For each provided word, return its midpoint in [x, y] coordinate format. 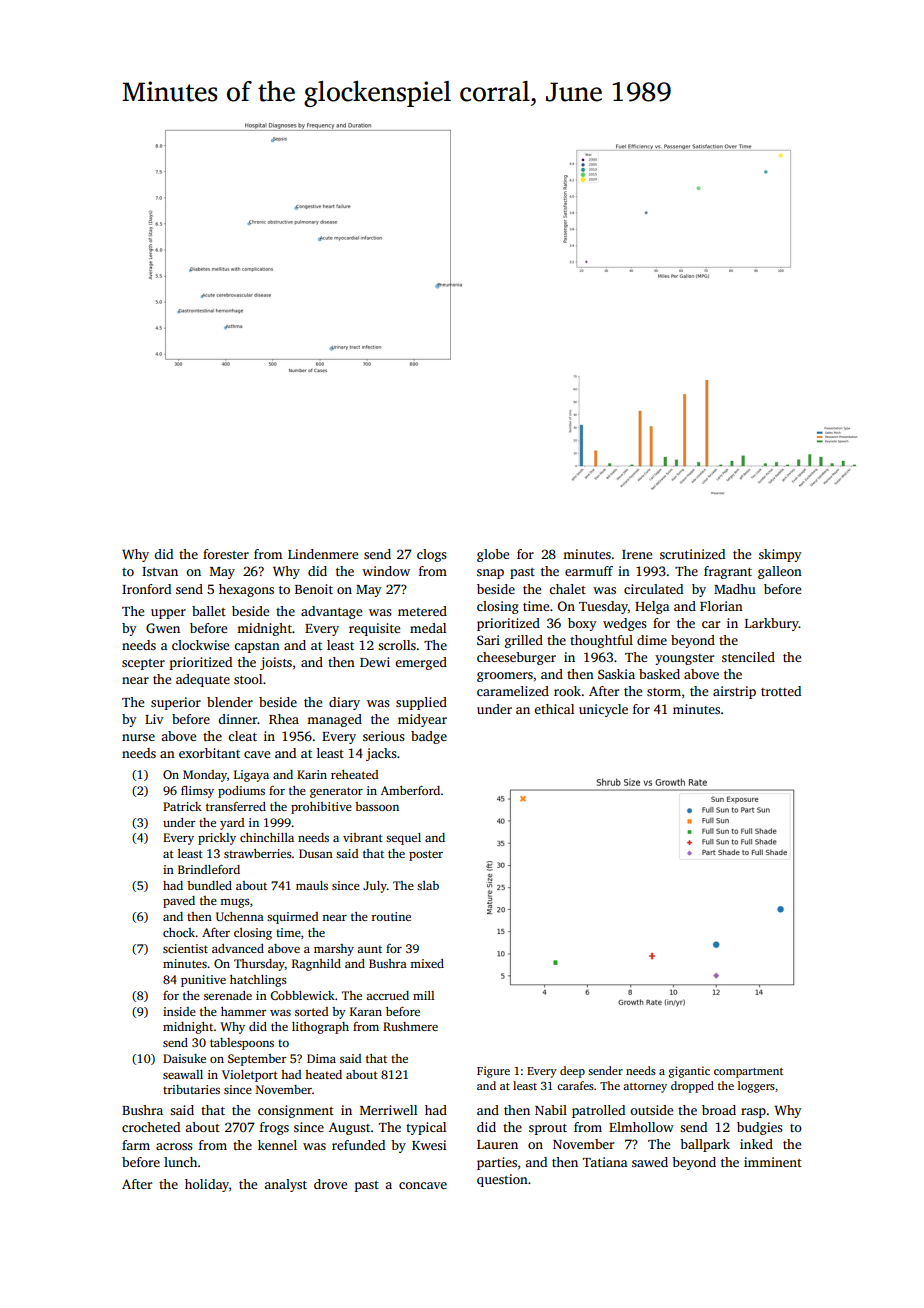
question [502, 1180]
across [174, 1146]
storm [664, 692]
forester [226, 554]
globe [493, 555]
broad [719, 1110]
